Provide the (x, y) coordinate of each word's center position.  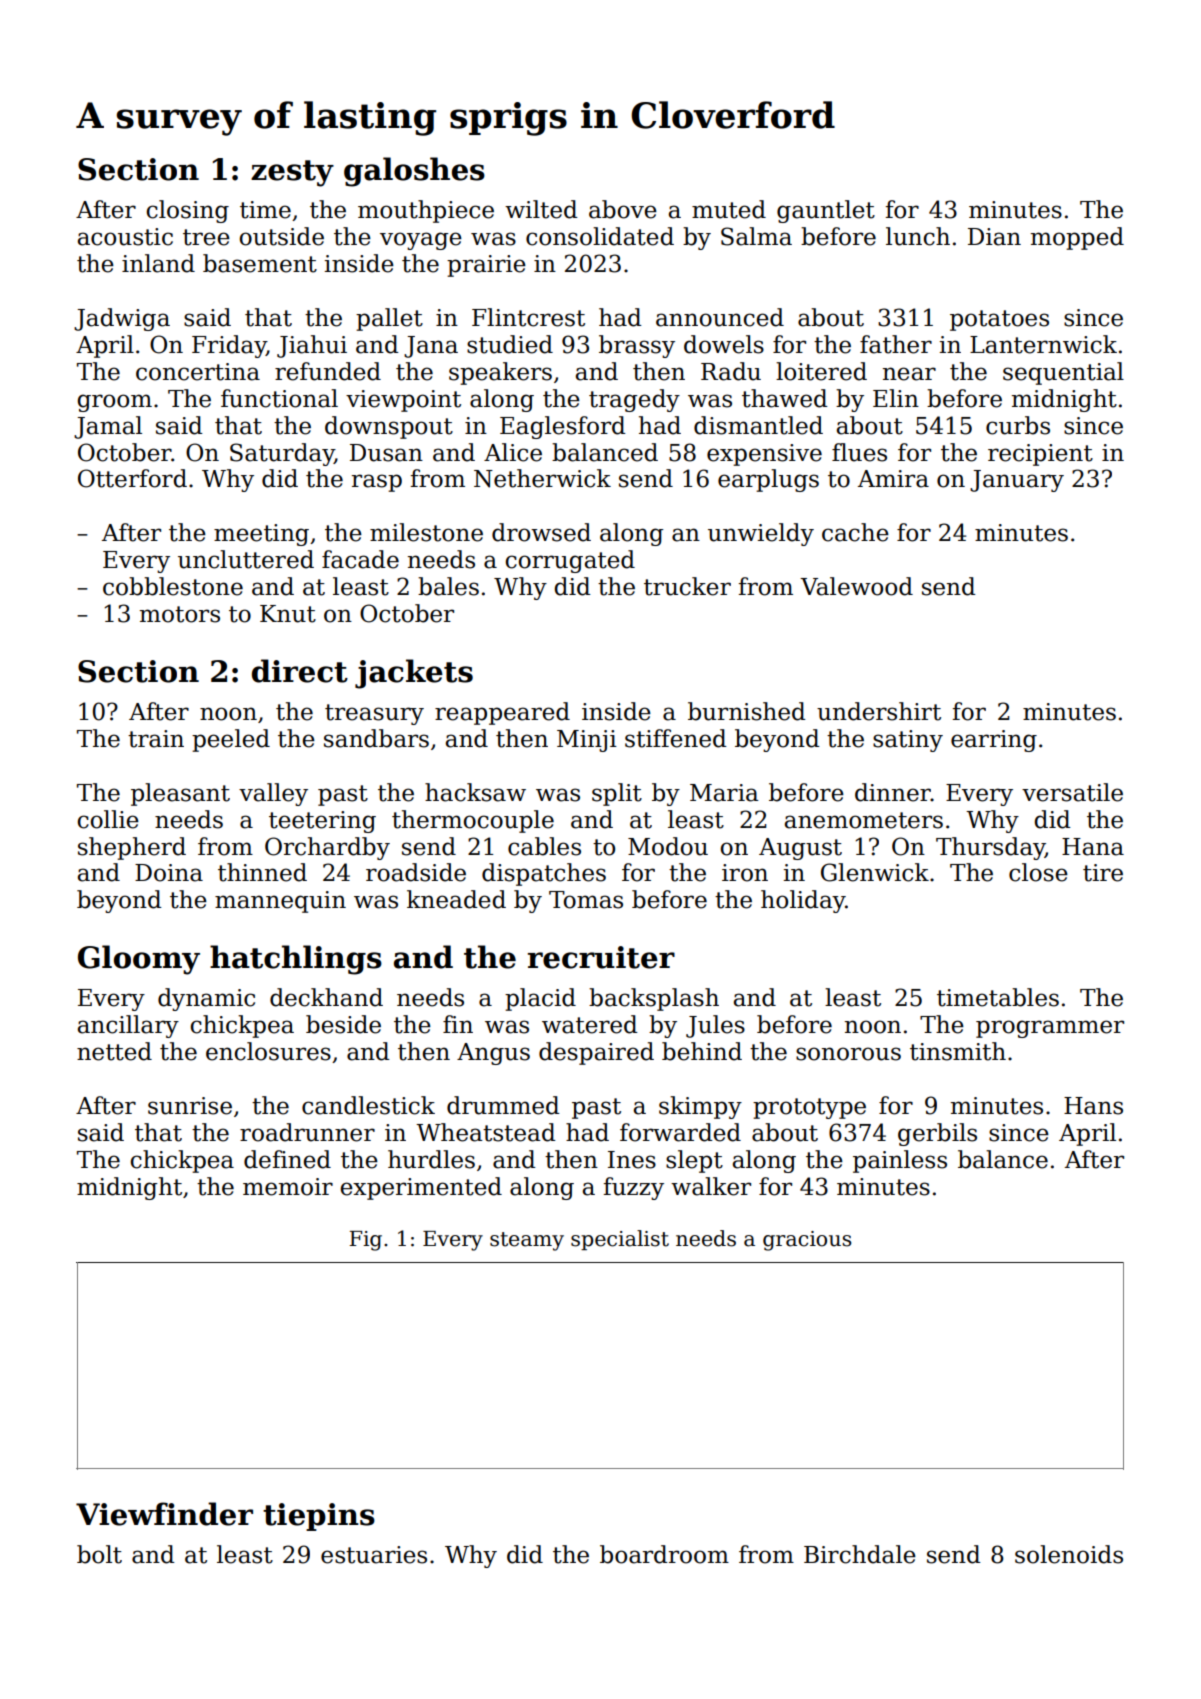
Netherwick (542, 478)
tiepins (319, 1517)
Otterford (132, 478)
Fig (365, 1241)
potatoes (999, 320)
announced (720, 317)
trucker (687, 586)
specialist (620, 1240)
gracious (807, 1241)
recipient (1040, 455)
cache (855, 532)
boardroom (664, 1554)
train (156, 739)
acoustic (125, 237)
